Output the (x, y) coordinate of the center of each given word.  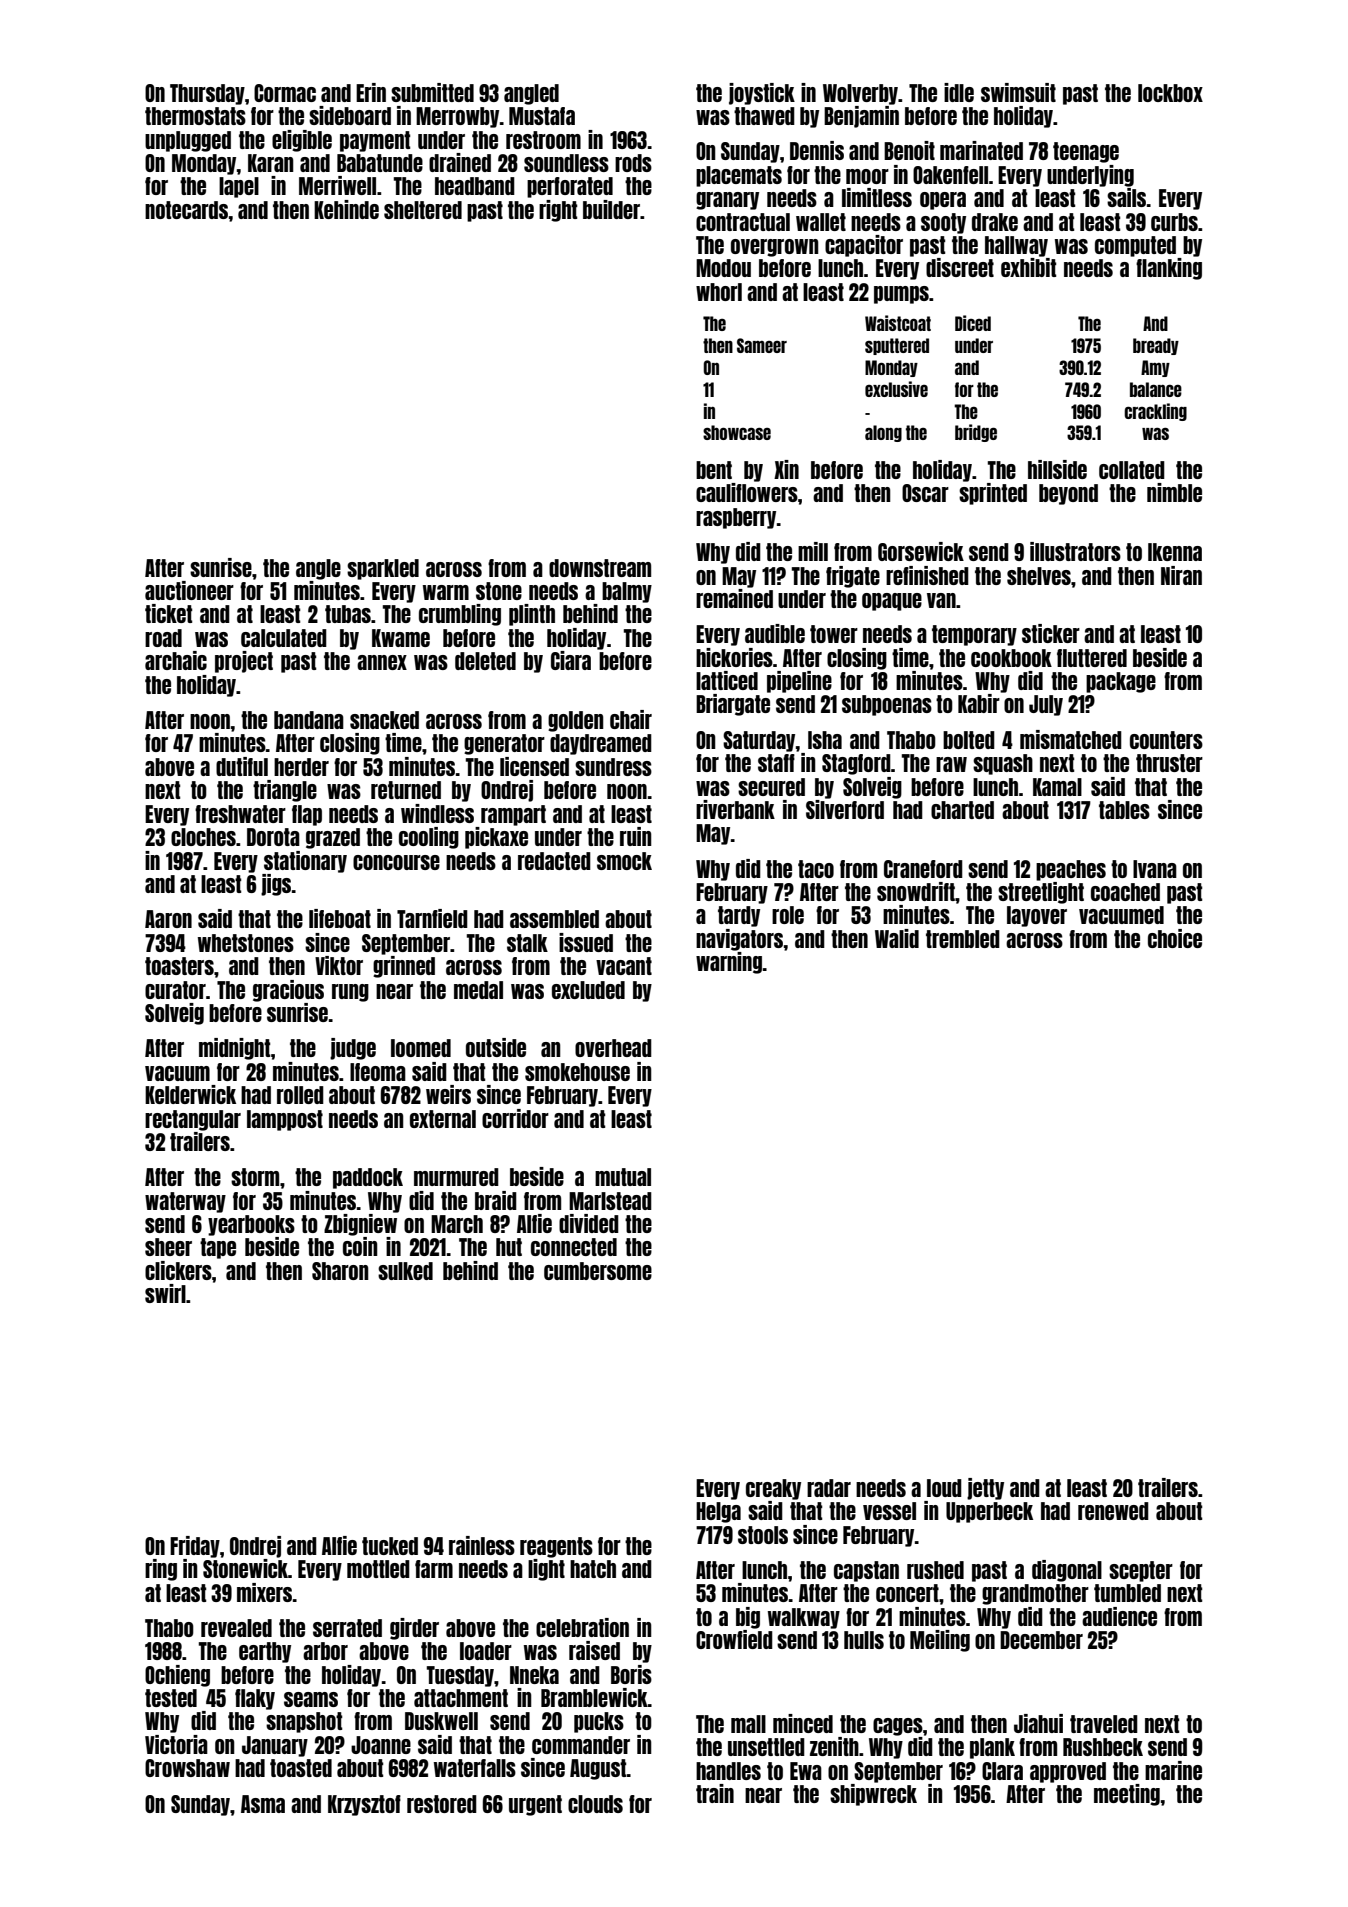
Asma (263, 1804)
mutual (623, 1177)
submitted (432, 92)
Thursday (207, 94)
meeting (1127, 1795)
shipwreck (873, 1795)
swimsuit (1018, 92)
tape (218, 1248)
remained (734, 598)
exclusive (896, 389)
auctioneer (189, 590)
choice (1175, 938)
